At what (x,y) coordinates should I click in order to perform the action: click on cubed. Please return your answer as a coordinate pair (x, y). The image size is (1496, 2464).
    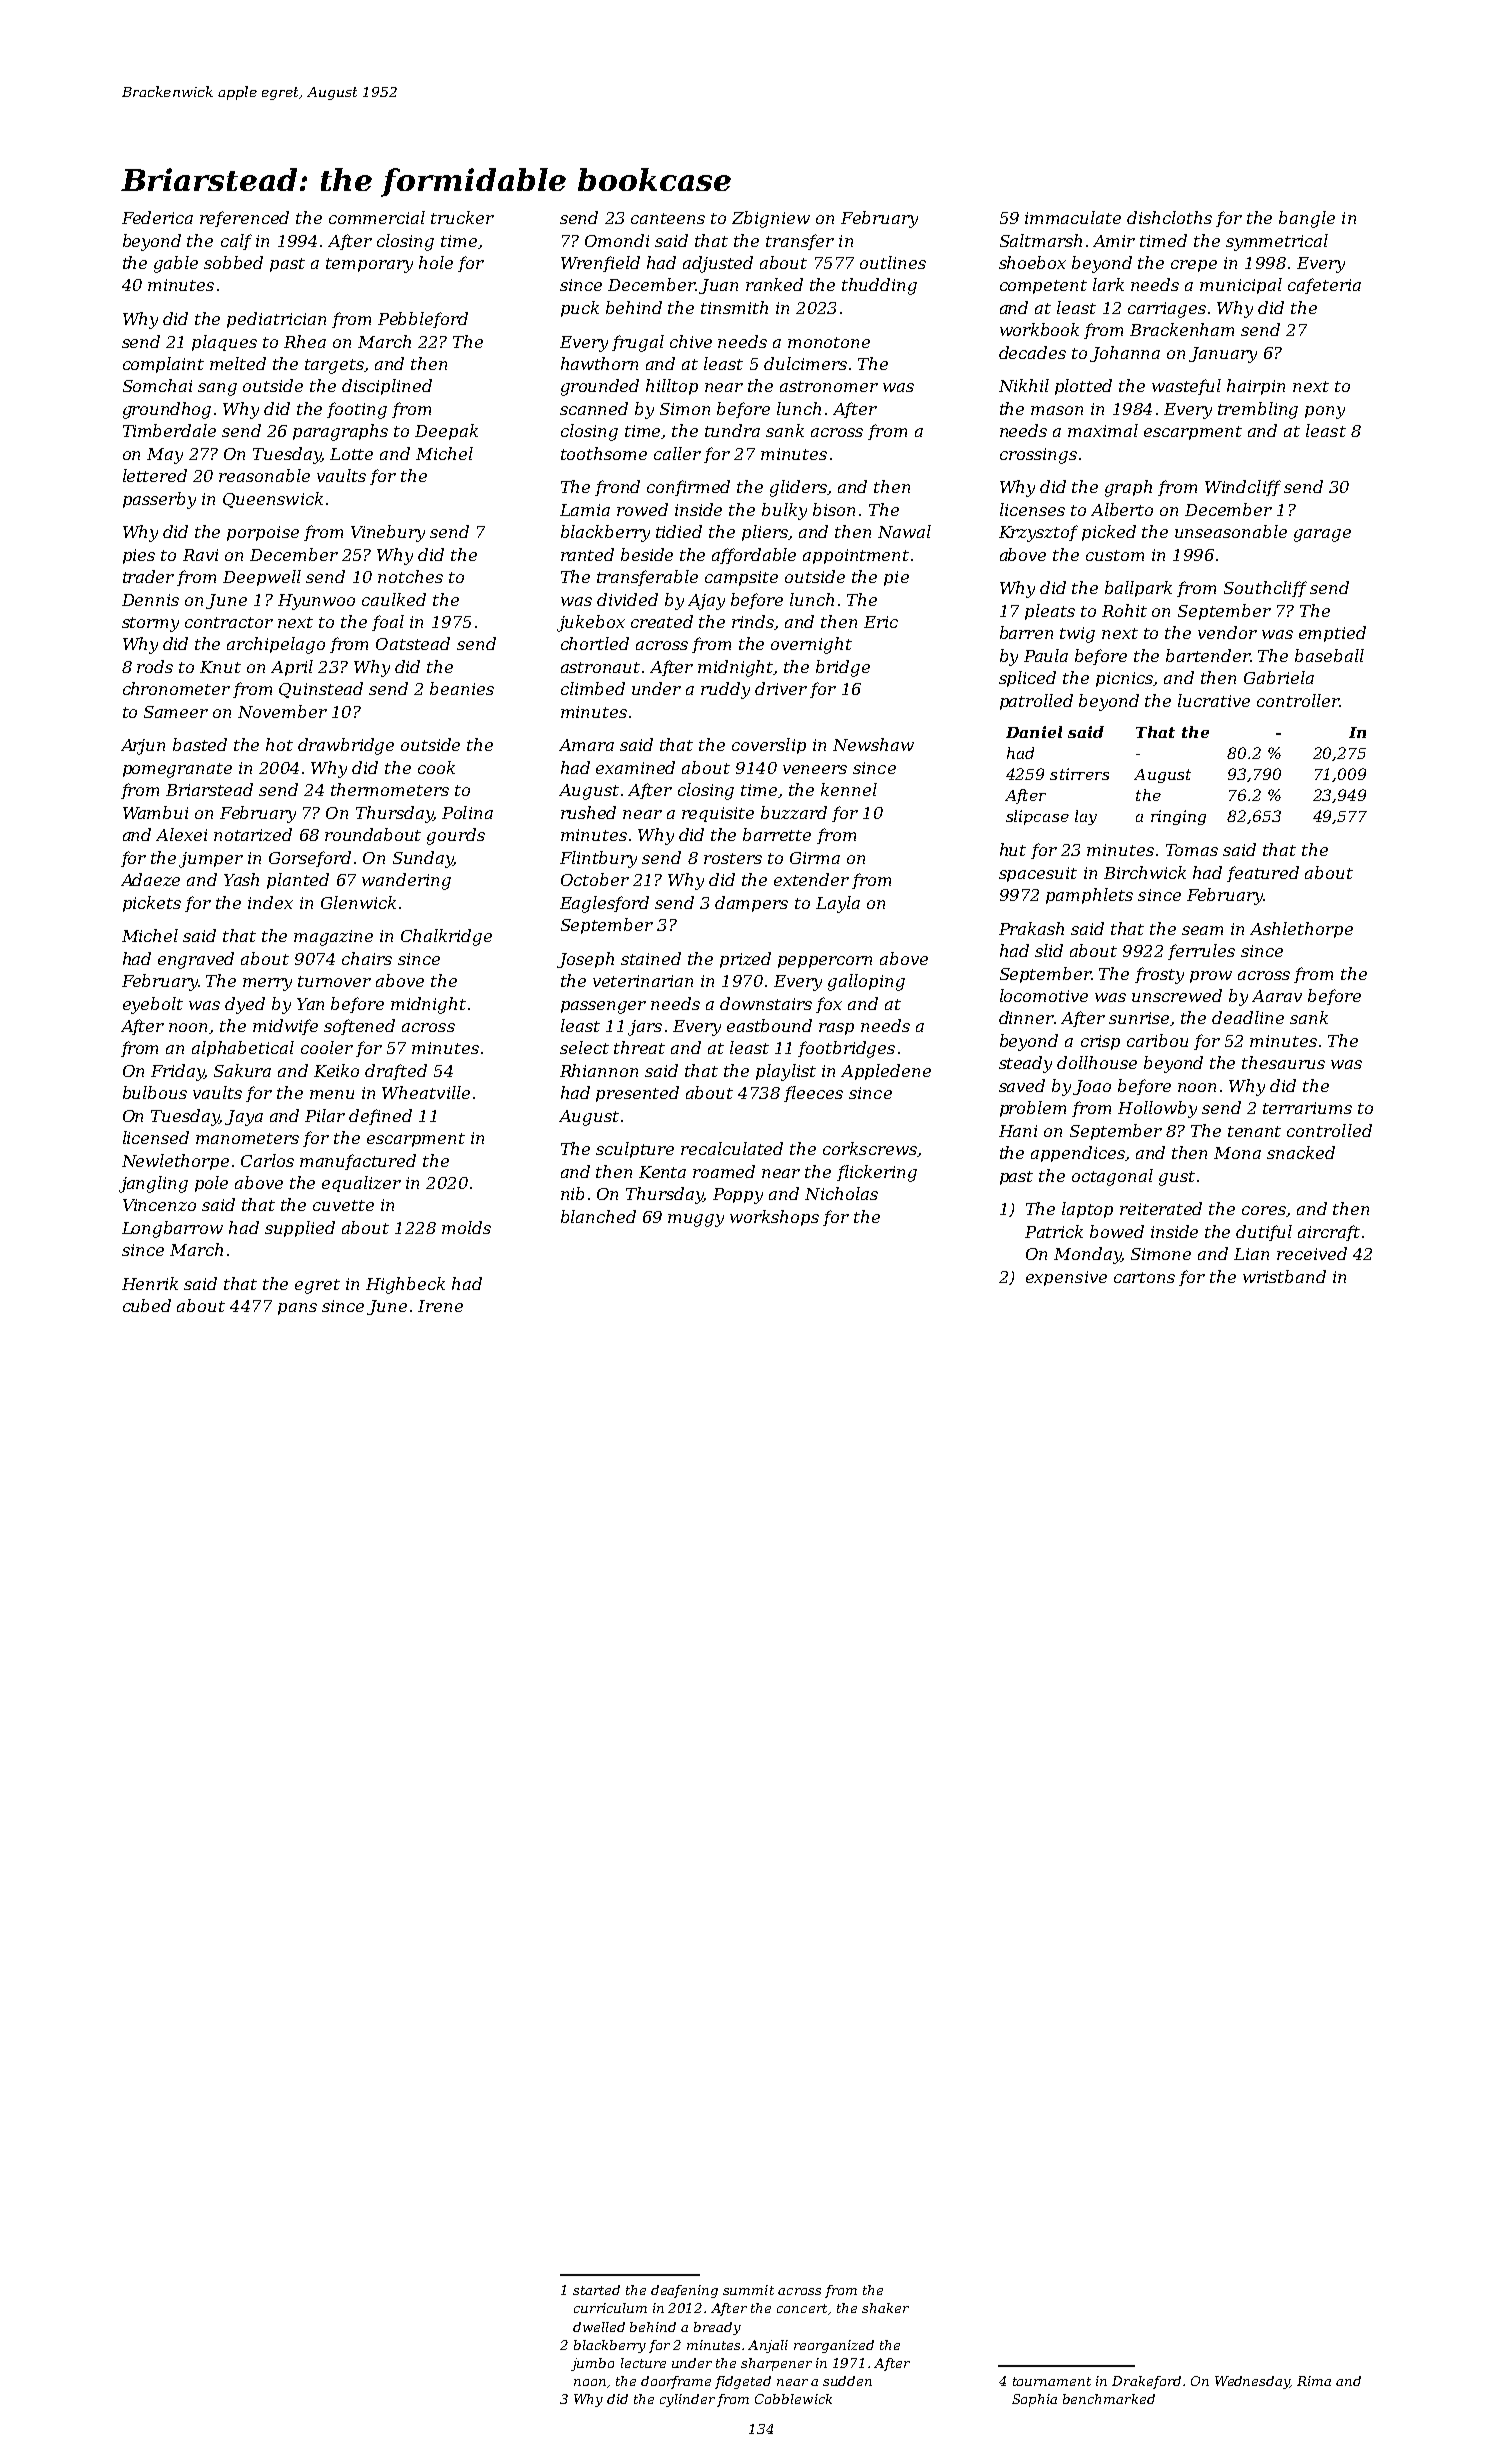
    Looking at the image, I should click on (147, 1305).
